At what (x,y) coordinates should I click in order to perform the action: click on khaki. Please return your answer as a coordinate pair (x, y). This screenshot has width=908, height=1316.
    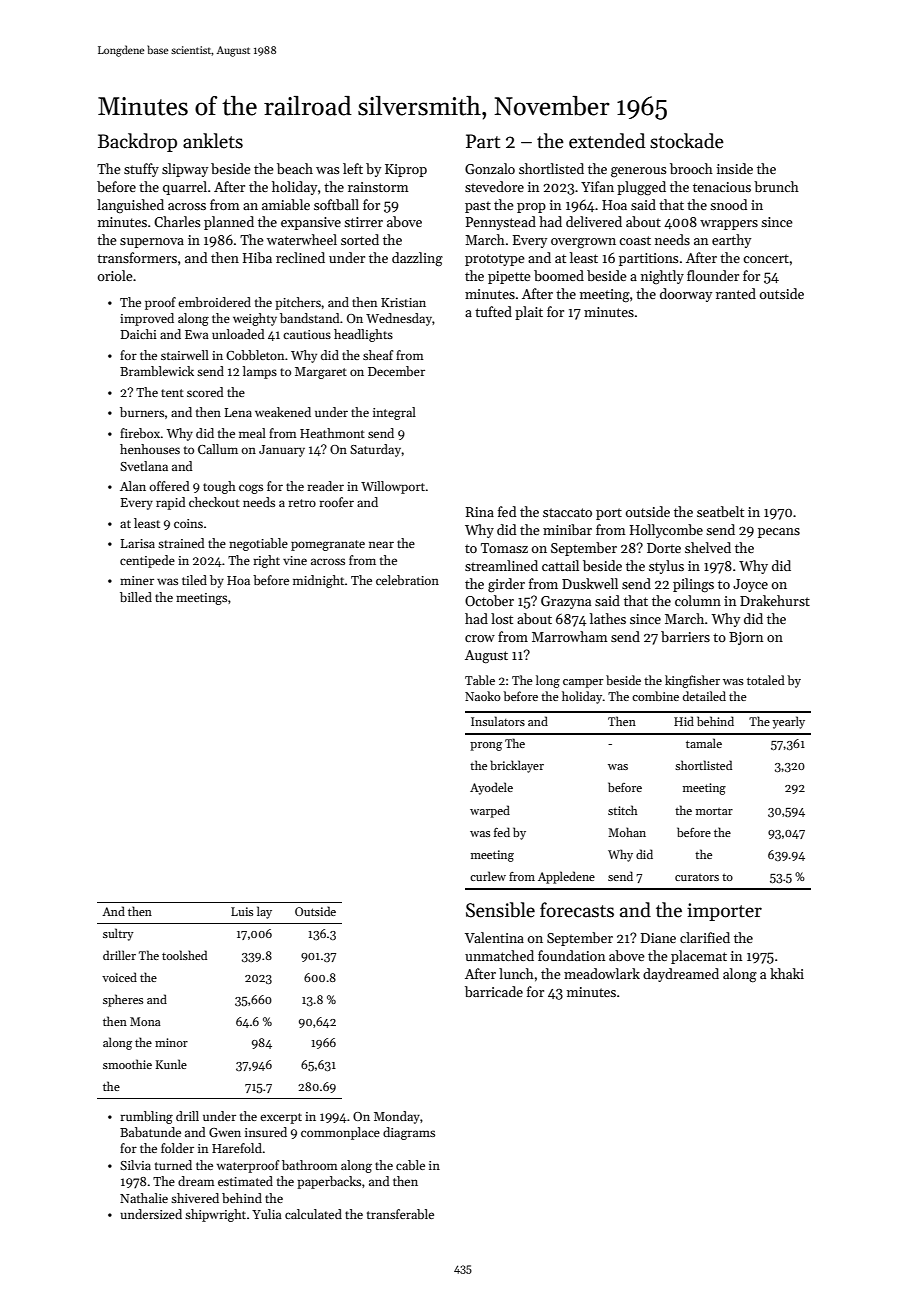
    Looking at the image, I should click on (787, 973).
